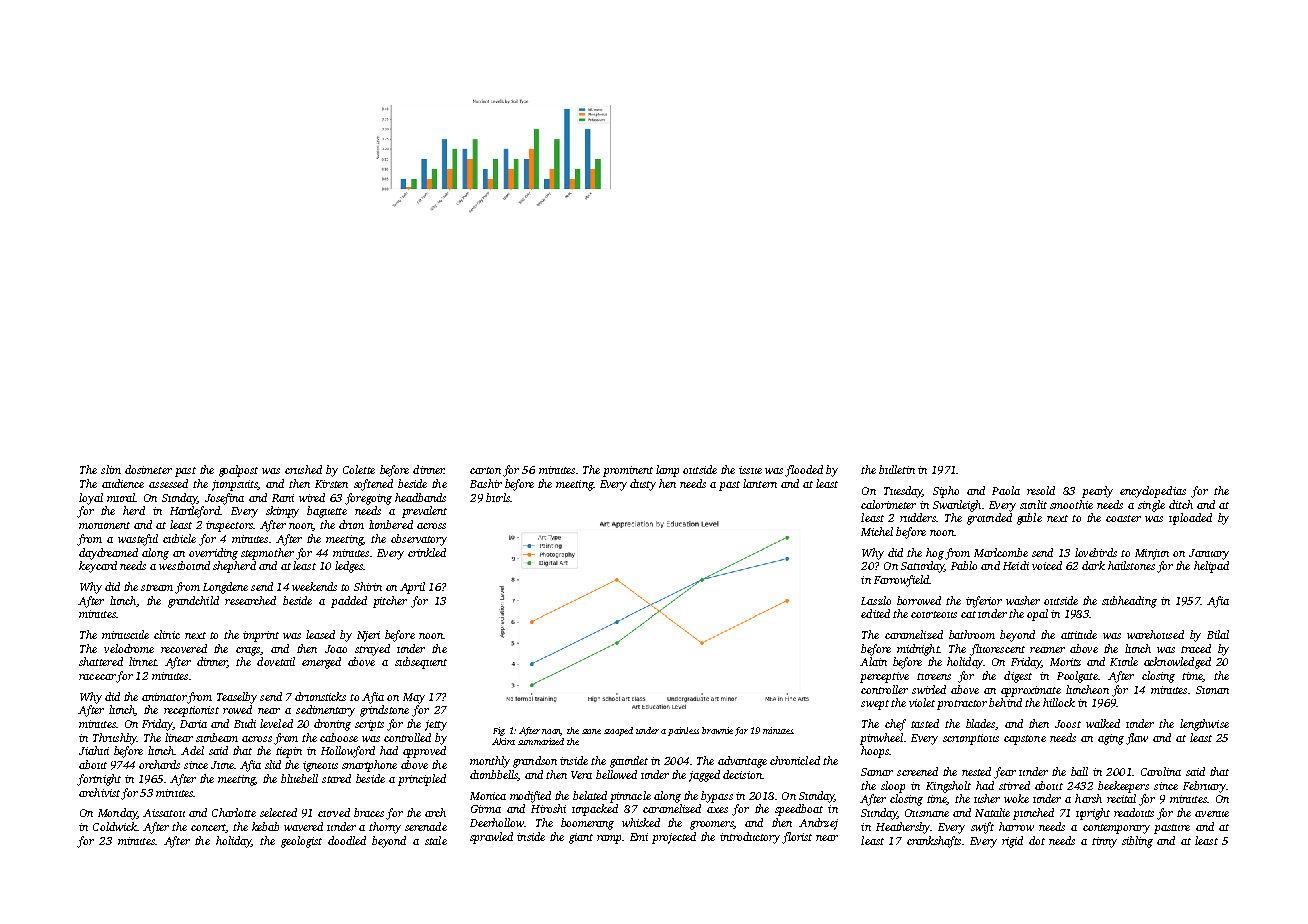 The height and width of the screenshot is (924, 1308). I want to click on florist, so click(797, 838).
